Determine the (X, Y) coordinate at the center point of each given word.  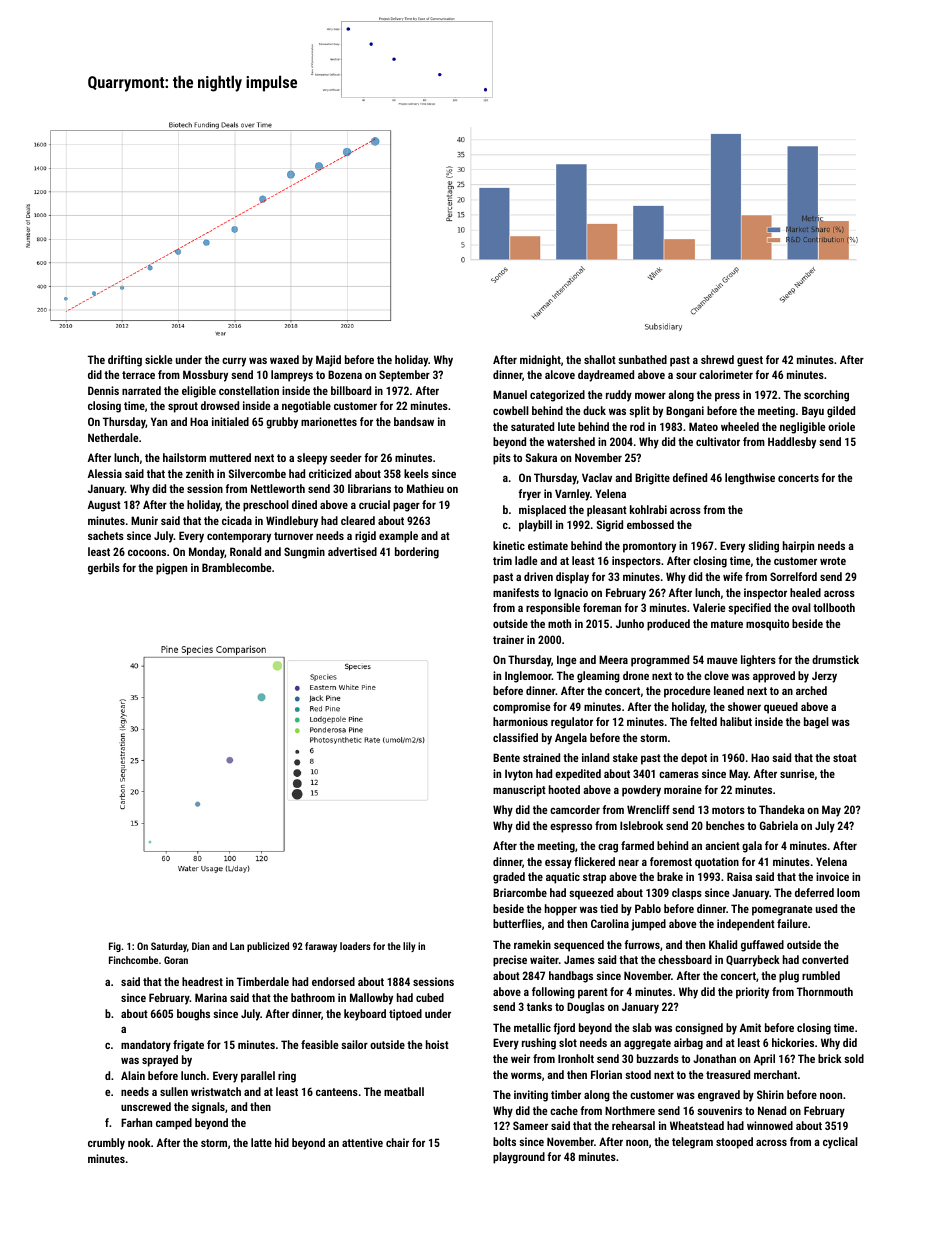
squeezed (591, 894)
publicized (268, 947)
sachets (106, 535)
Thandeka (782, 809)
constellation (249, 390)
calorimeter (726, 374)
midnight (540, 361)
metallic (532, 1027)
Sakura (541, 457)
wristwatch (216, 1091)
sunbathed (642, 359)
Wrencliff (648, 809)
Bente (506, 757)
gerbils (104, 569)
